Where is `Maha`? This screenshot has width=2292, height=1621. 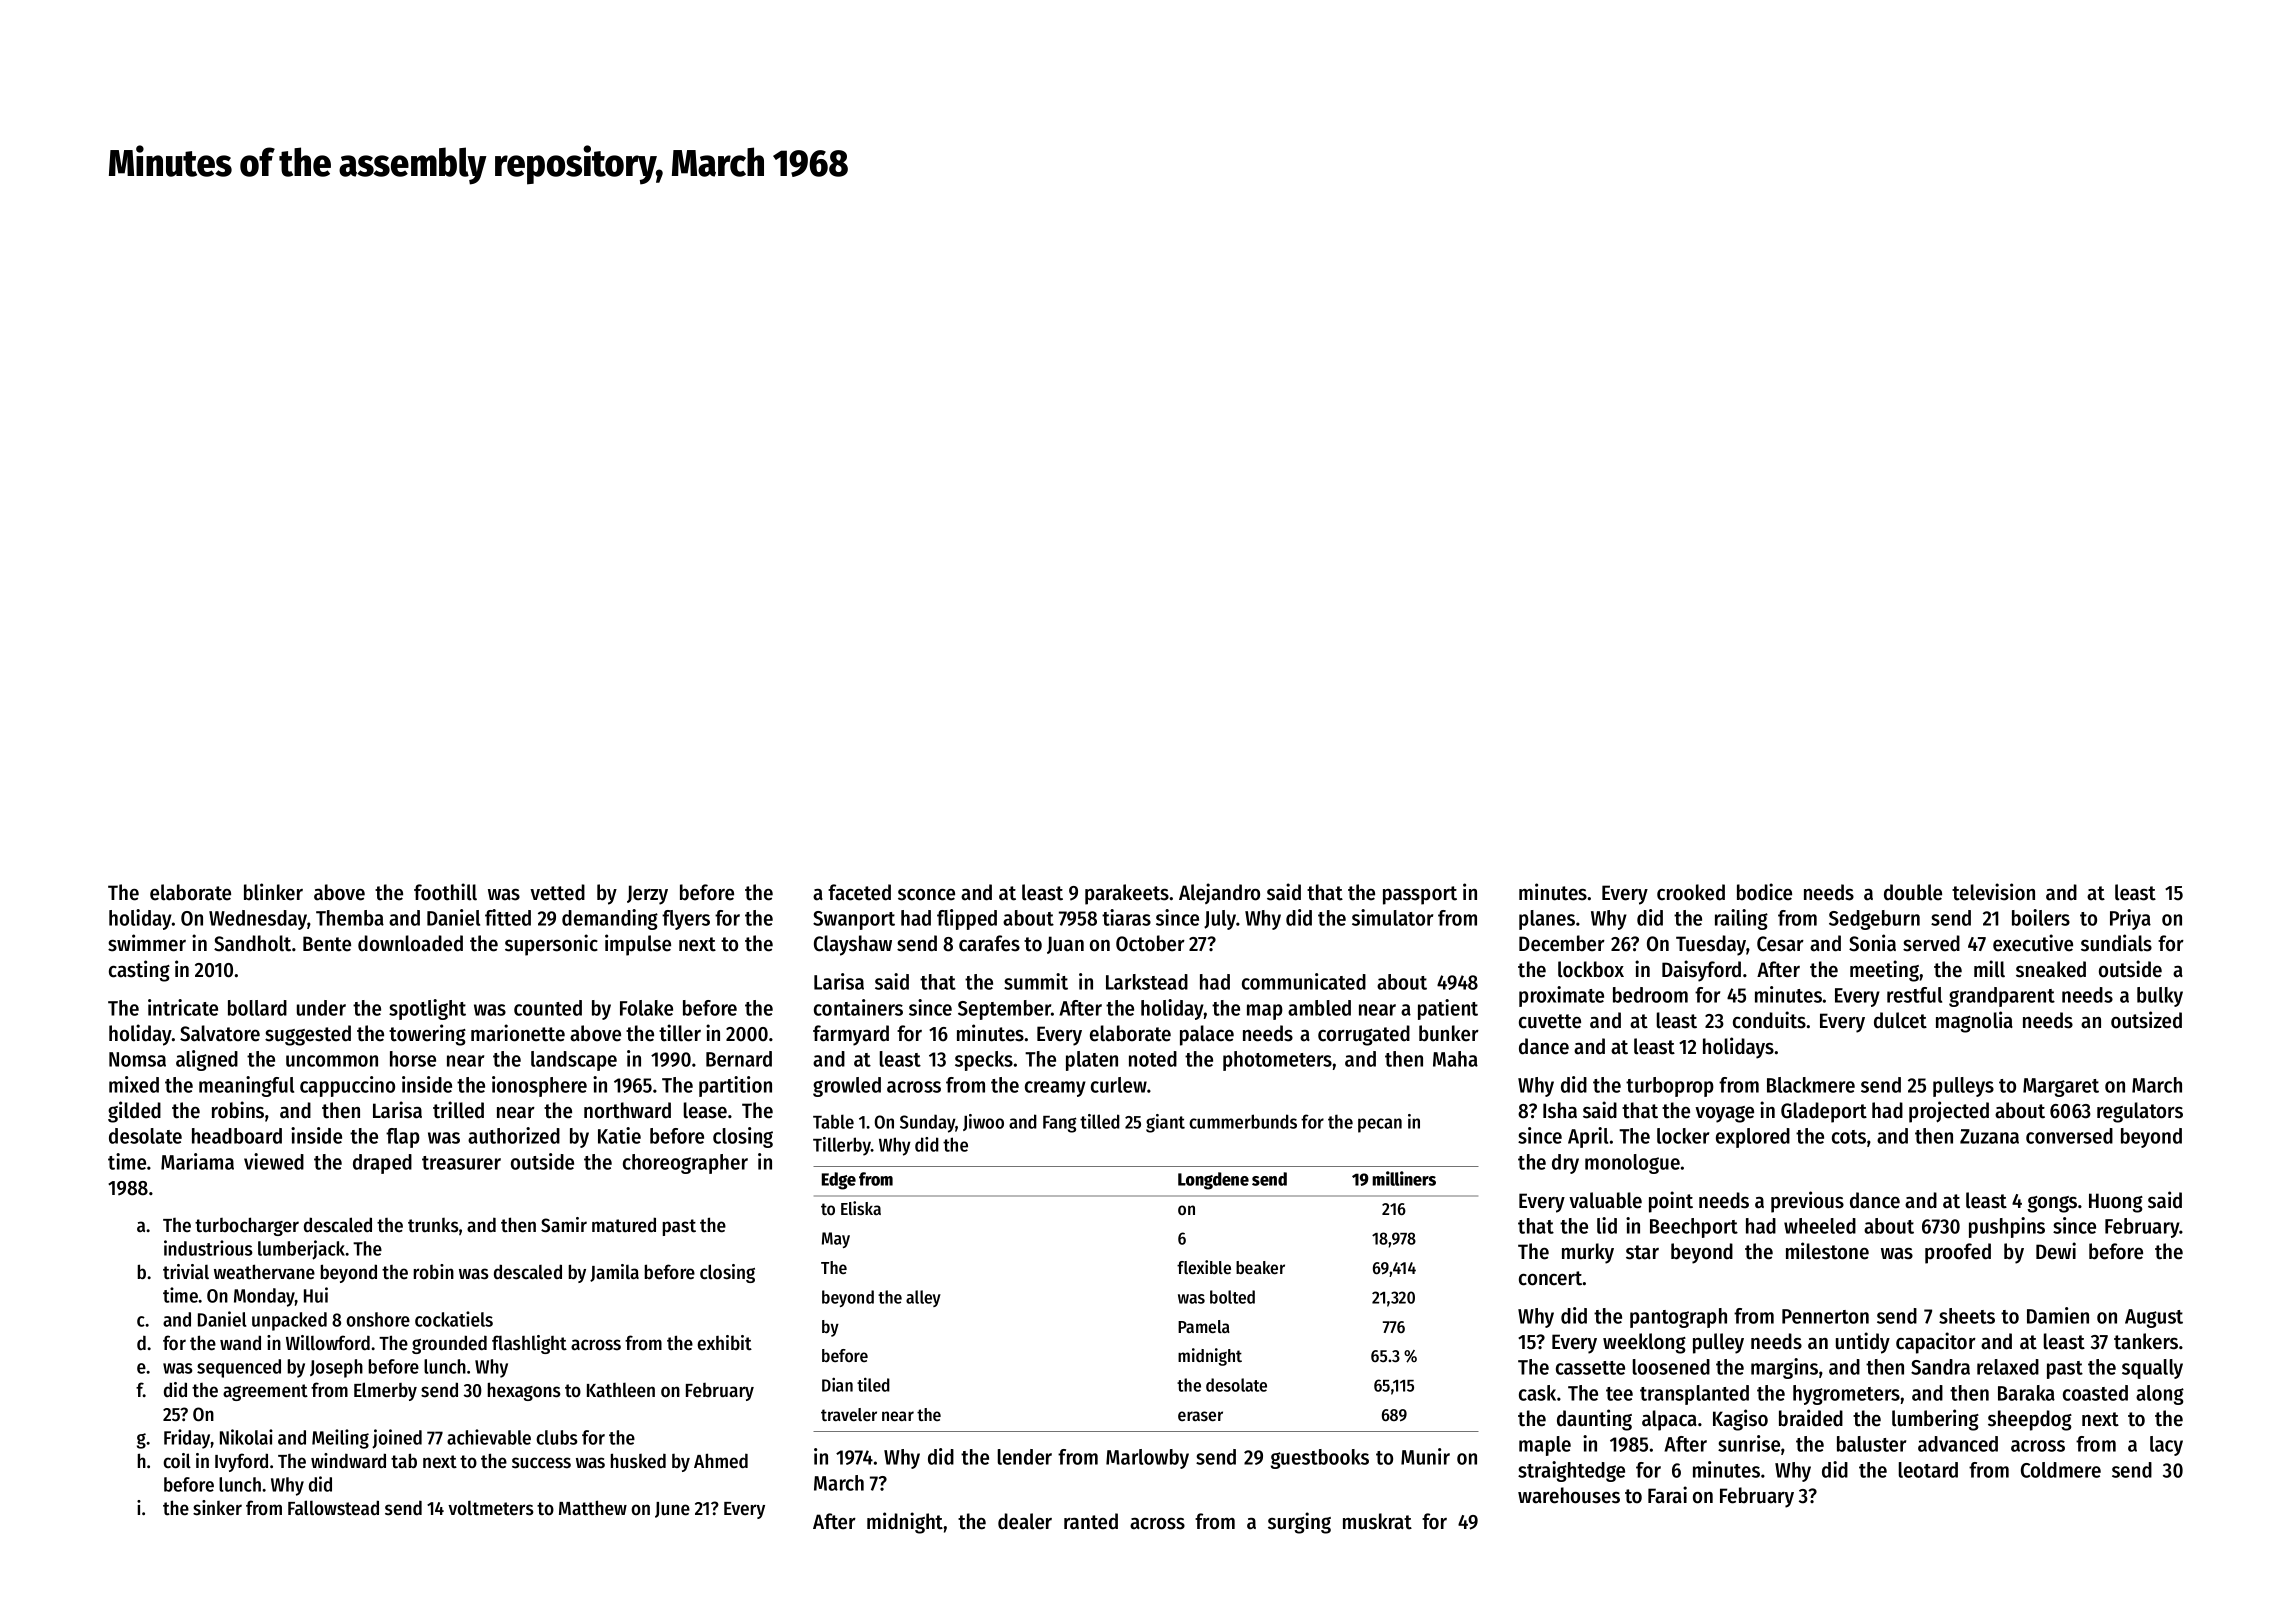 Maha is located at coordinates (1455, 1059).
